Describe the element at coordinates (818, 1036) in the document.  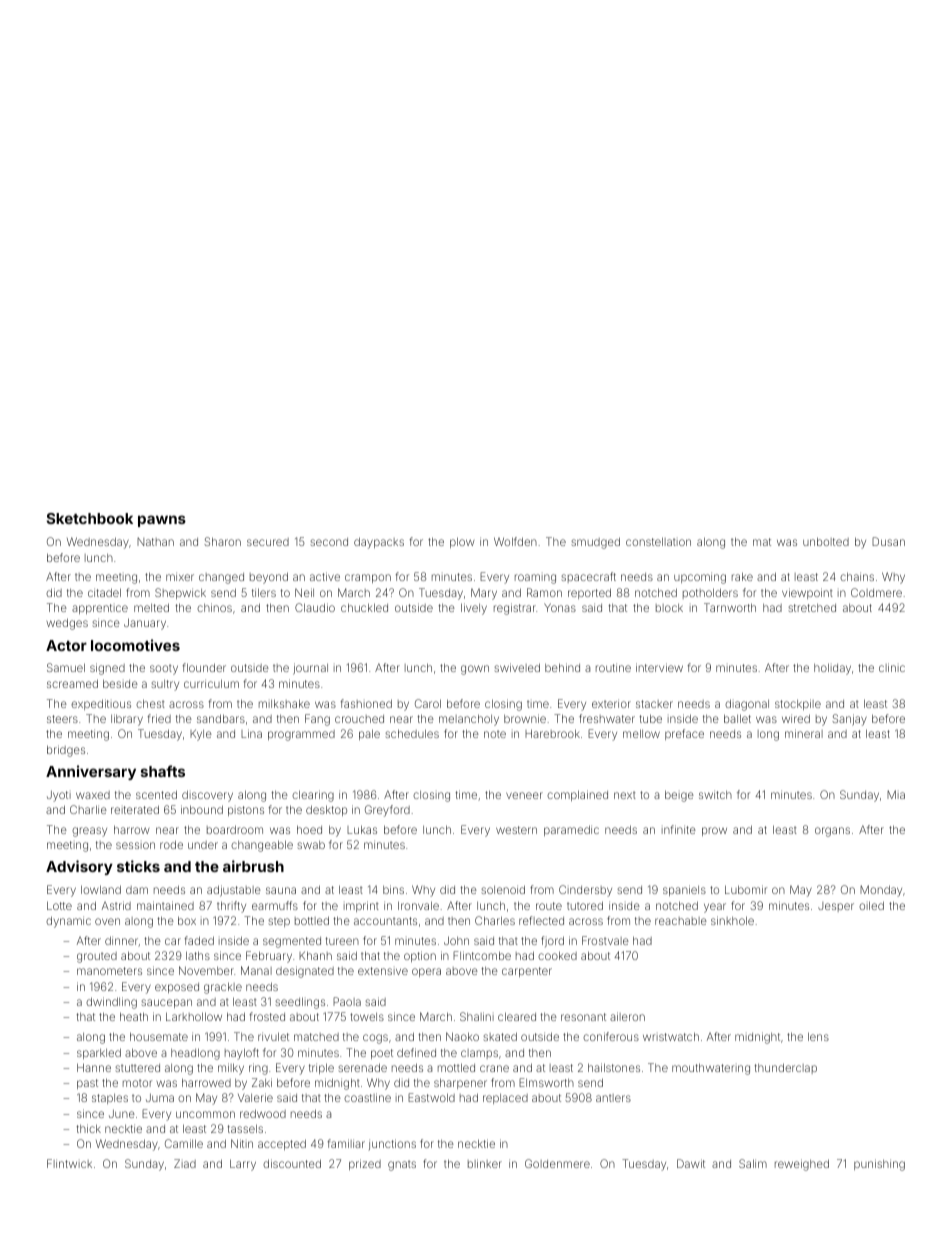
I see `lens` at that location.
